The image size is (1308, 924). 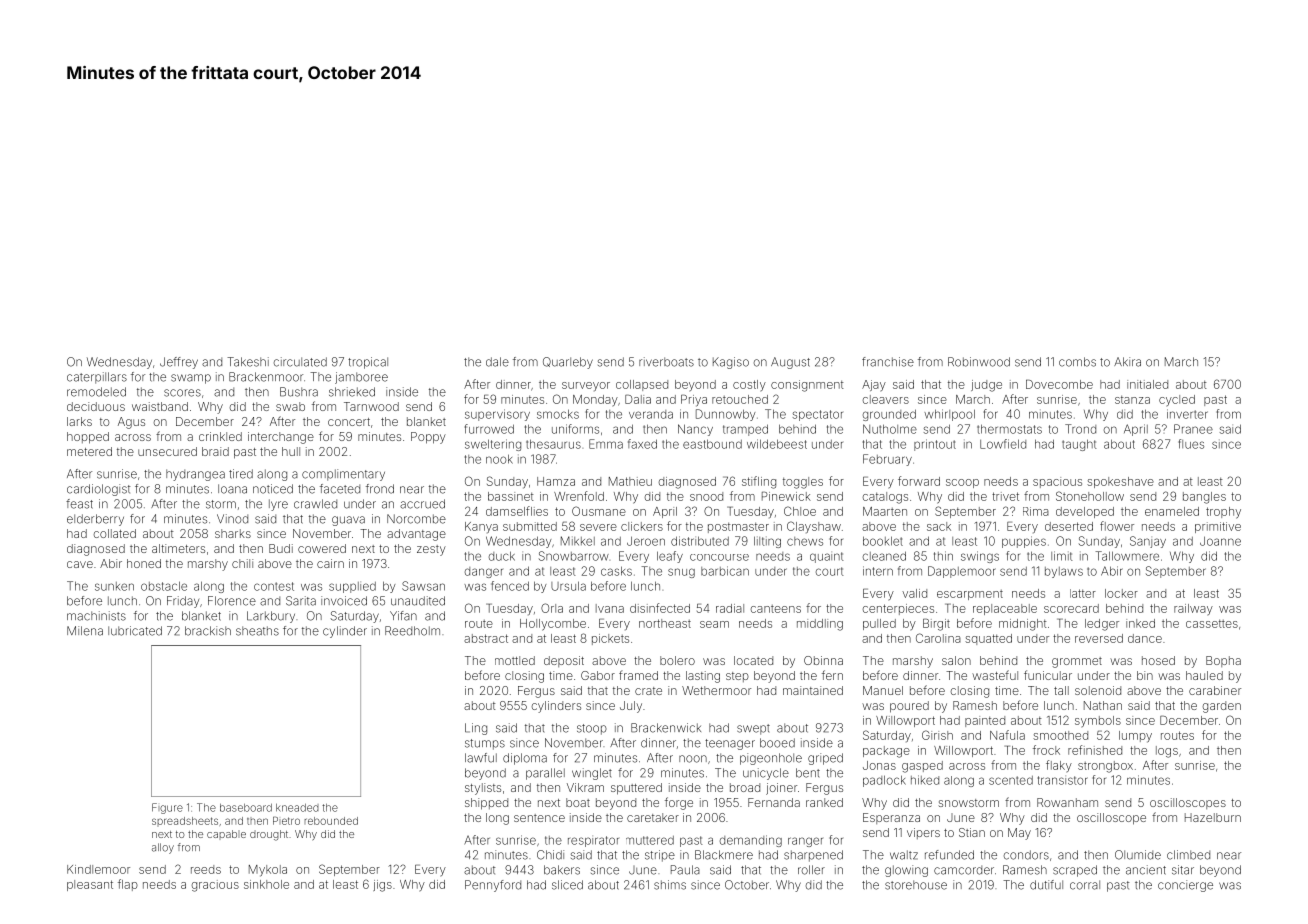 I want to click on Akira, so click(x=1127, y=362).
